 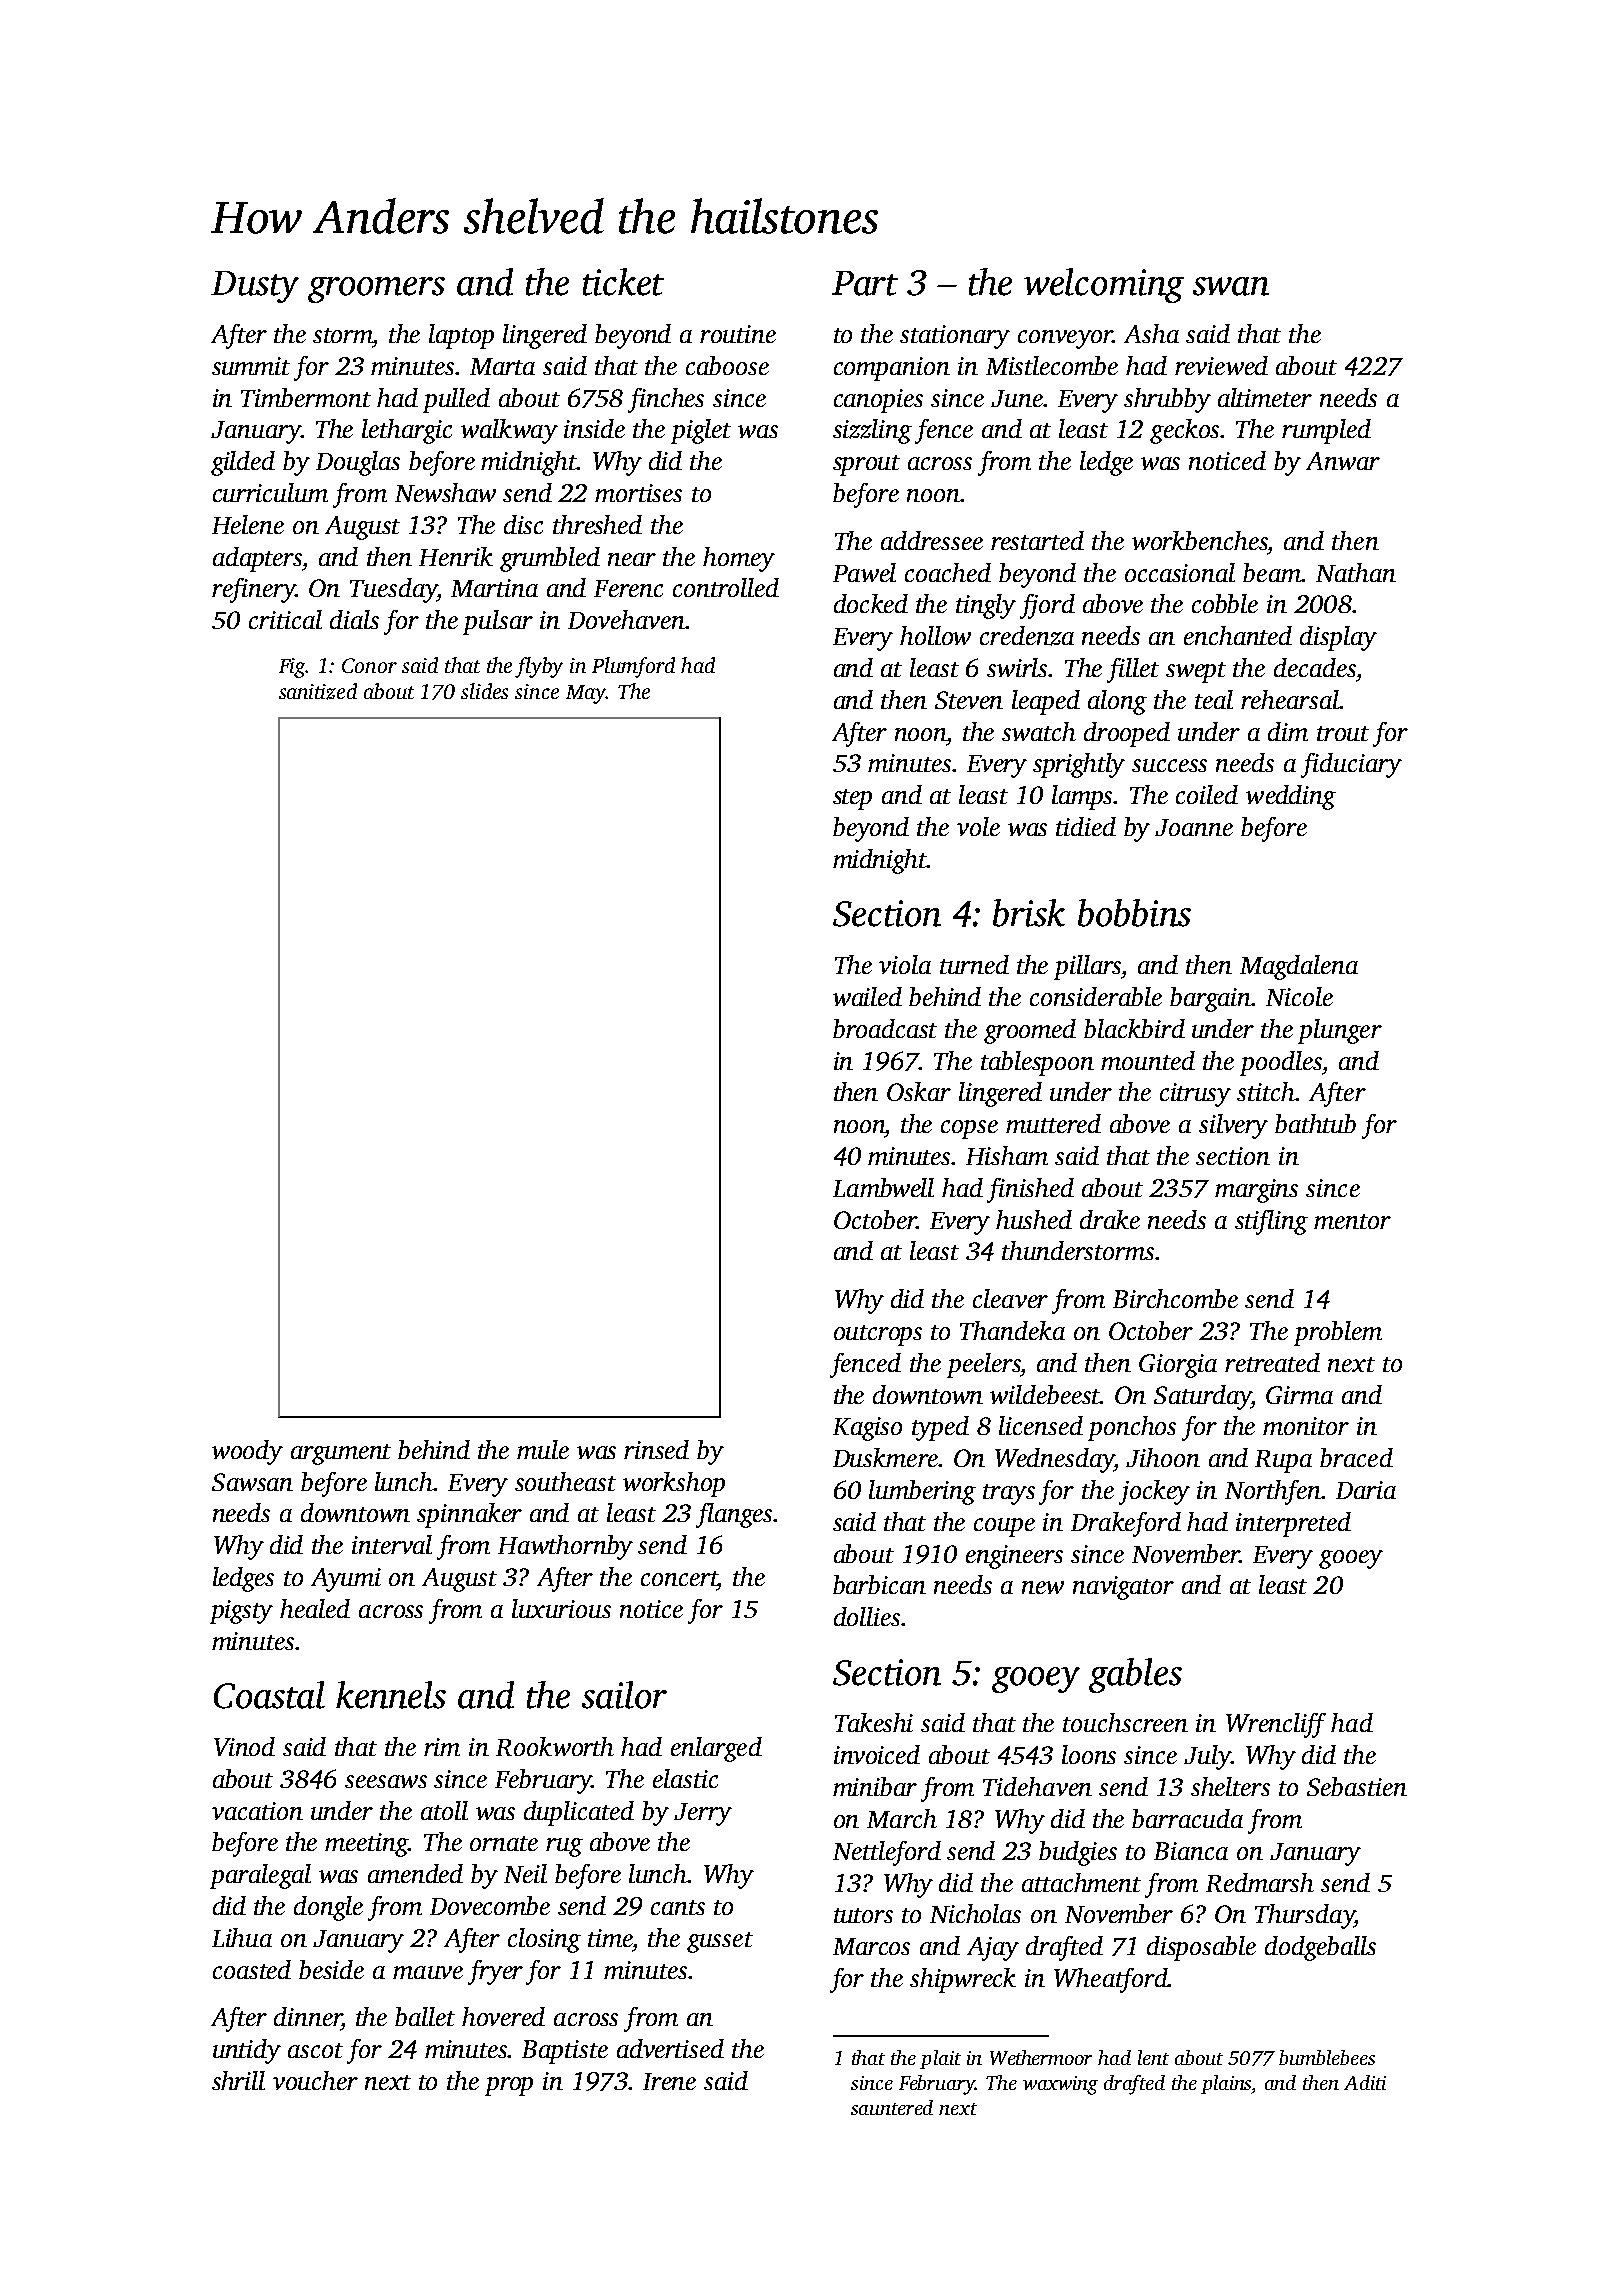 What do you see at coordinates (247, 1452) in the screenshot?
I see `woody` at bounding box center [247, 1452].
